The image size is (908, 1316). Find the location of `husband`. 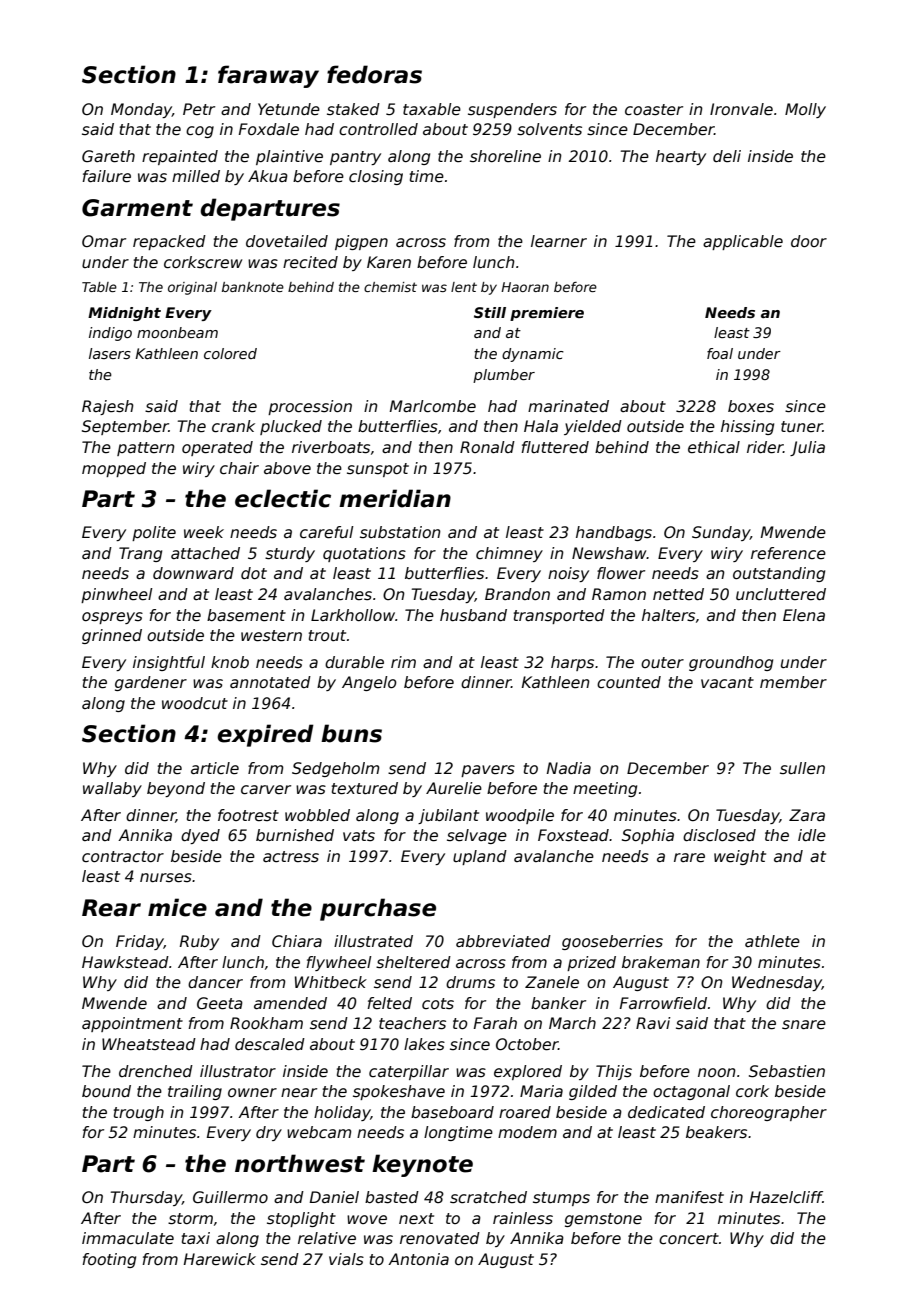

husband is located at coordinates (473, 615).
